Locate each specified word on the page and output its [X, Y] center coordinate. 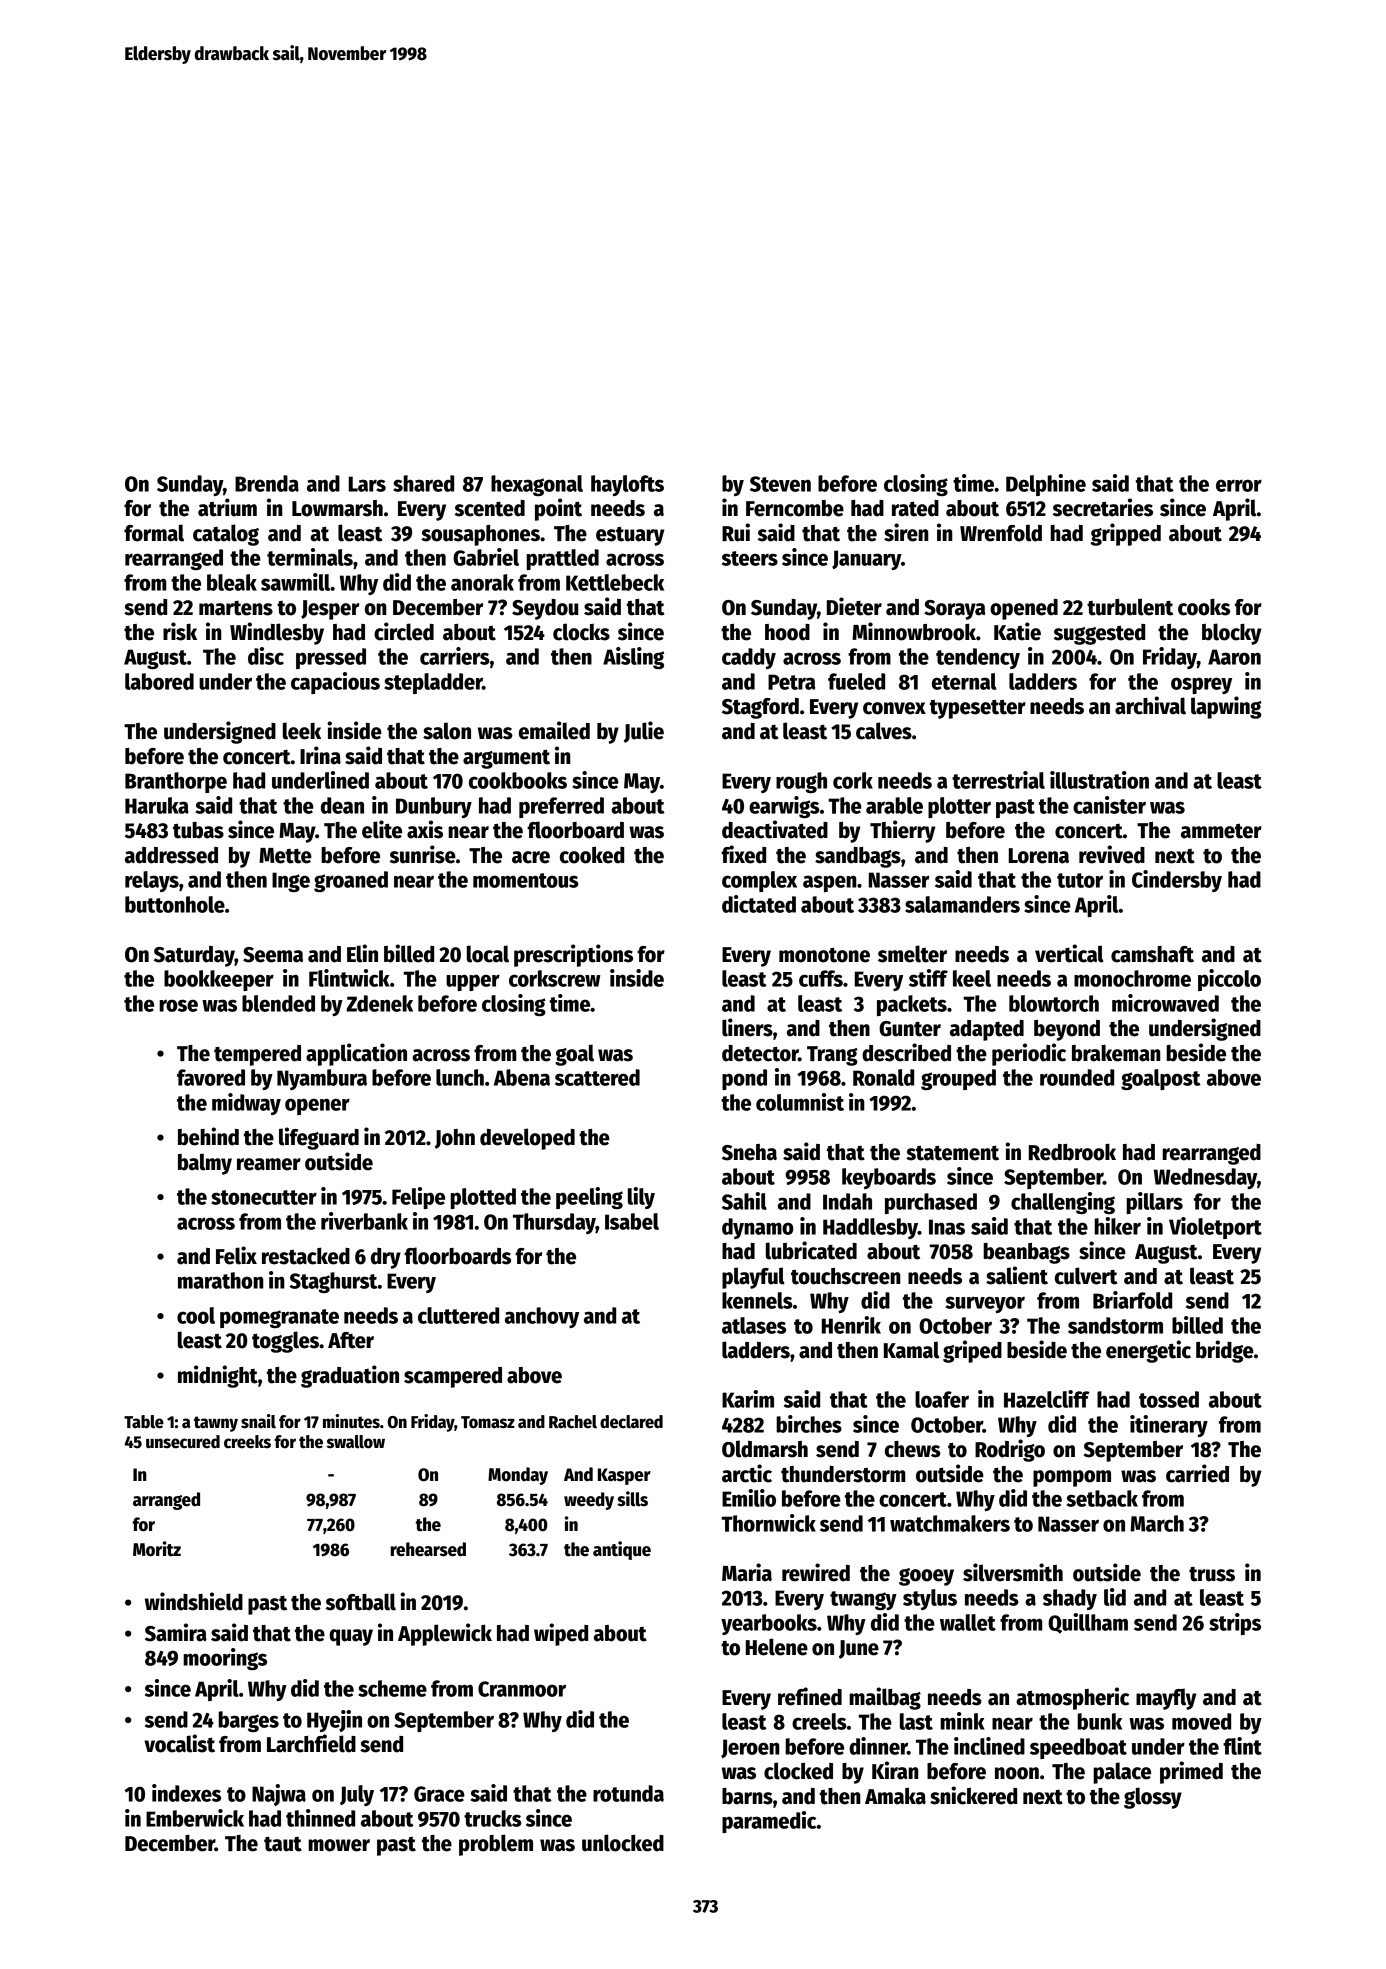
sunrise [423, 854]
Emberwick [195, 1818]
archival [1150, 705]
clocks [581, 632]
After [351, 1340]
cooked [592, 855]
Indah [847, 1201]
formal [154, 533]
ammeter [1221, 831]
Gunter [910, 1029]
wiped [561, 1634]
